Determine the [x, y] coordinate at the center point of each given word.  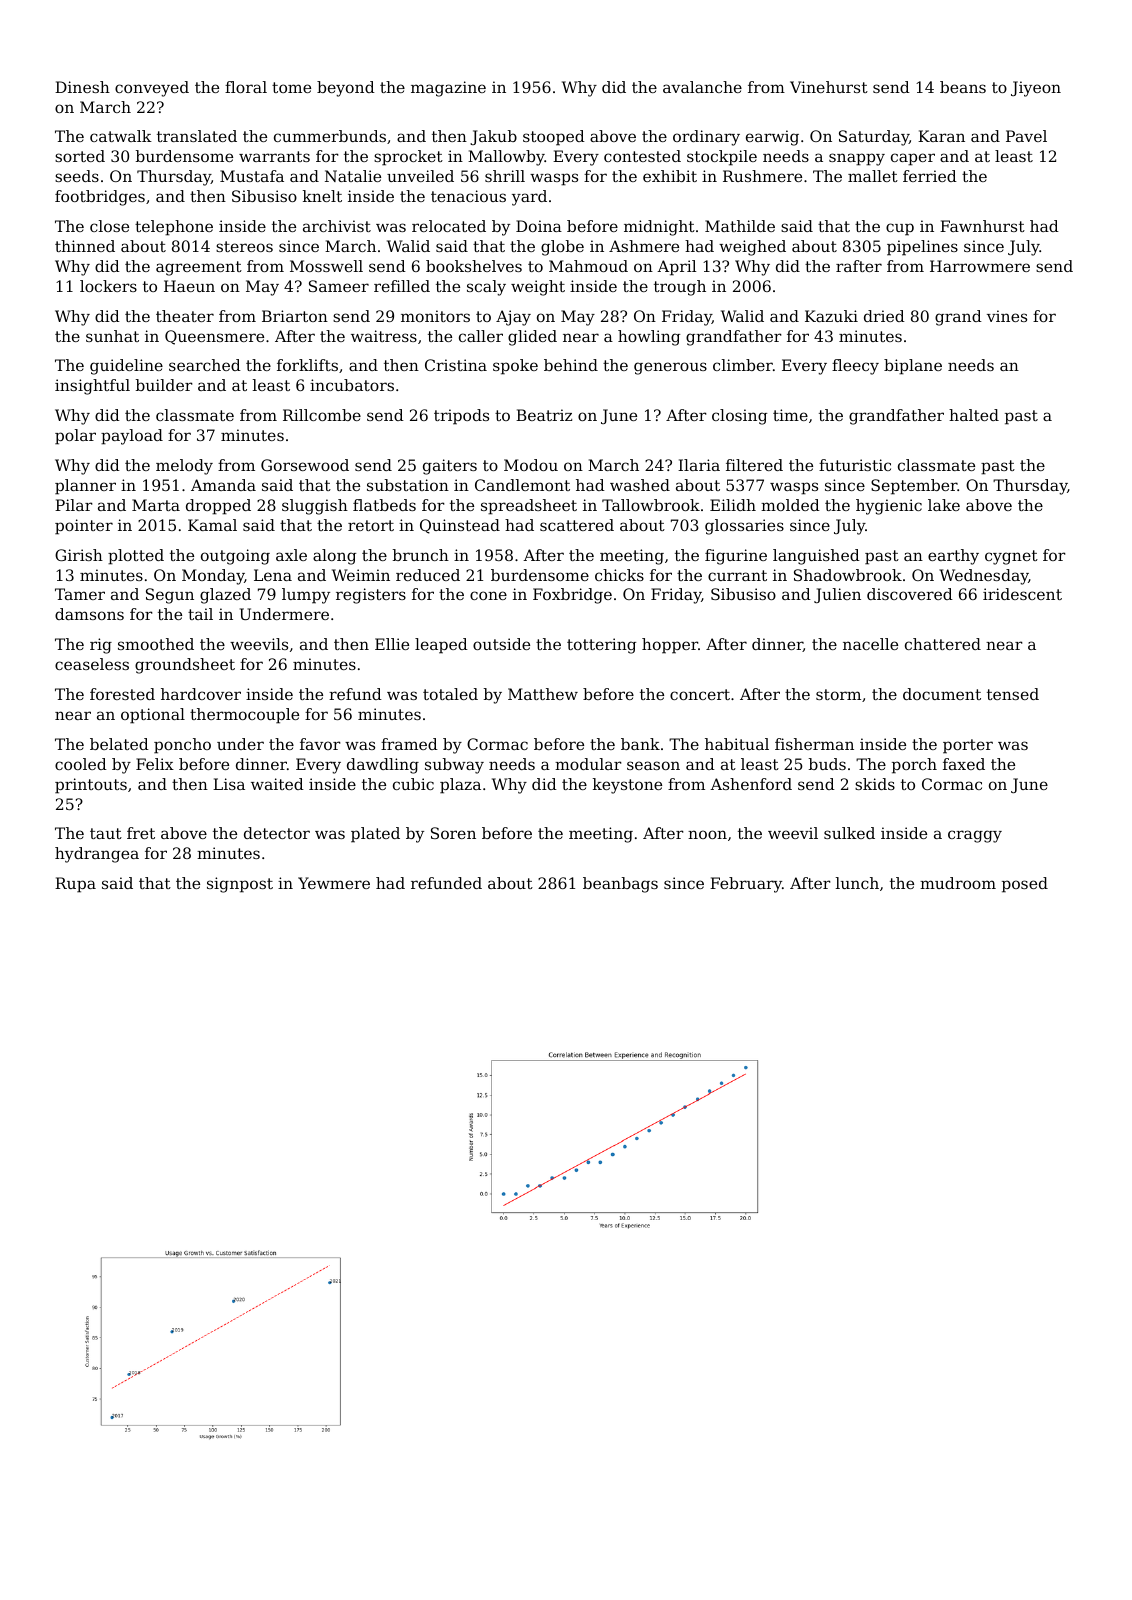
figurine [736, 557]
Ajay [513, 318]
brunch [421, 555]
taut [106, 833]
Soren [453, 833]
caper [913, 159]
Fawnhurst [982, 226]
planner [85, 487]
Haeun [189, 286]
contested [642, 156]
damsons [89, 614]
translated [197, 136]
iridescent [1022, 594]
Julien [837, 595]
